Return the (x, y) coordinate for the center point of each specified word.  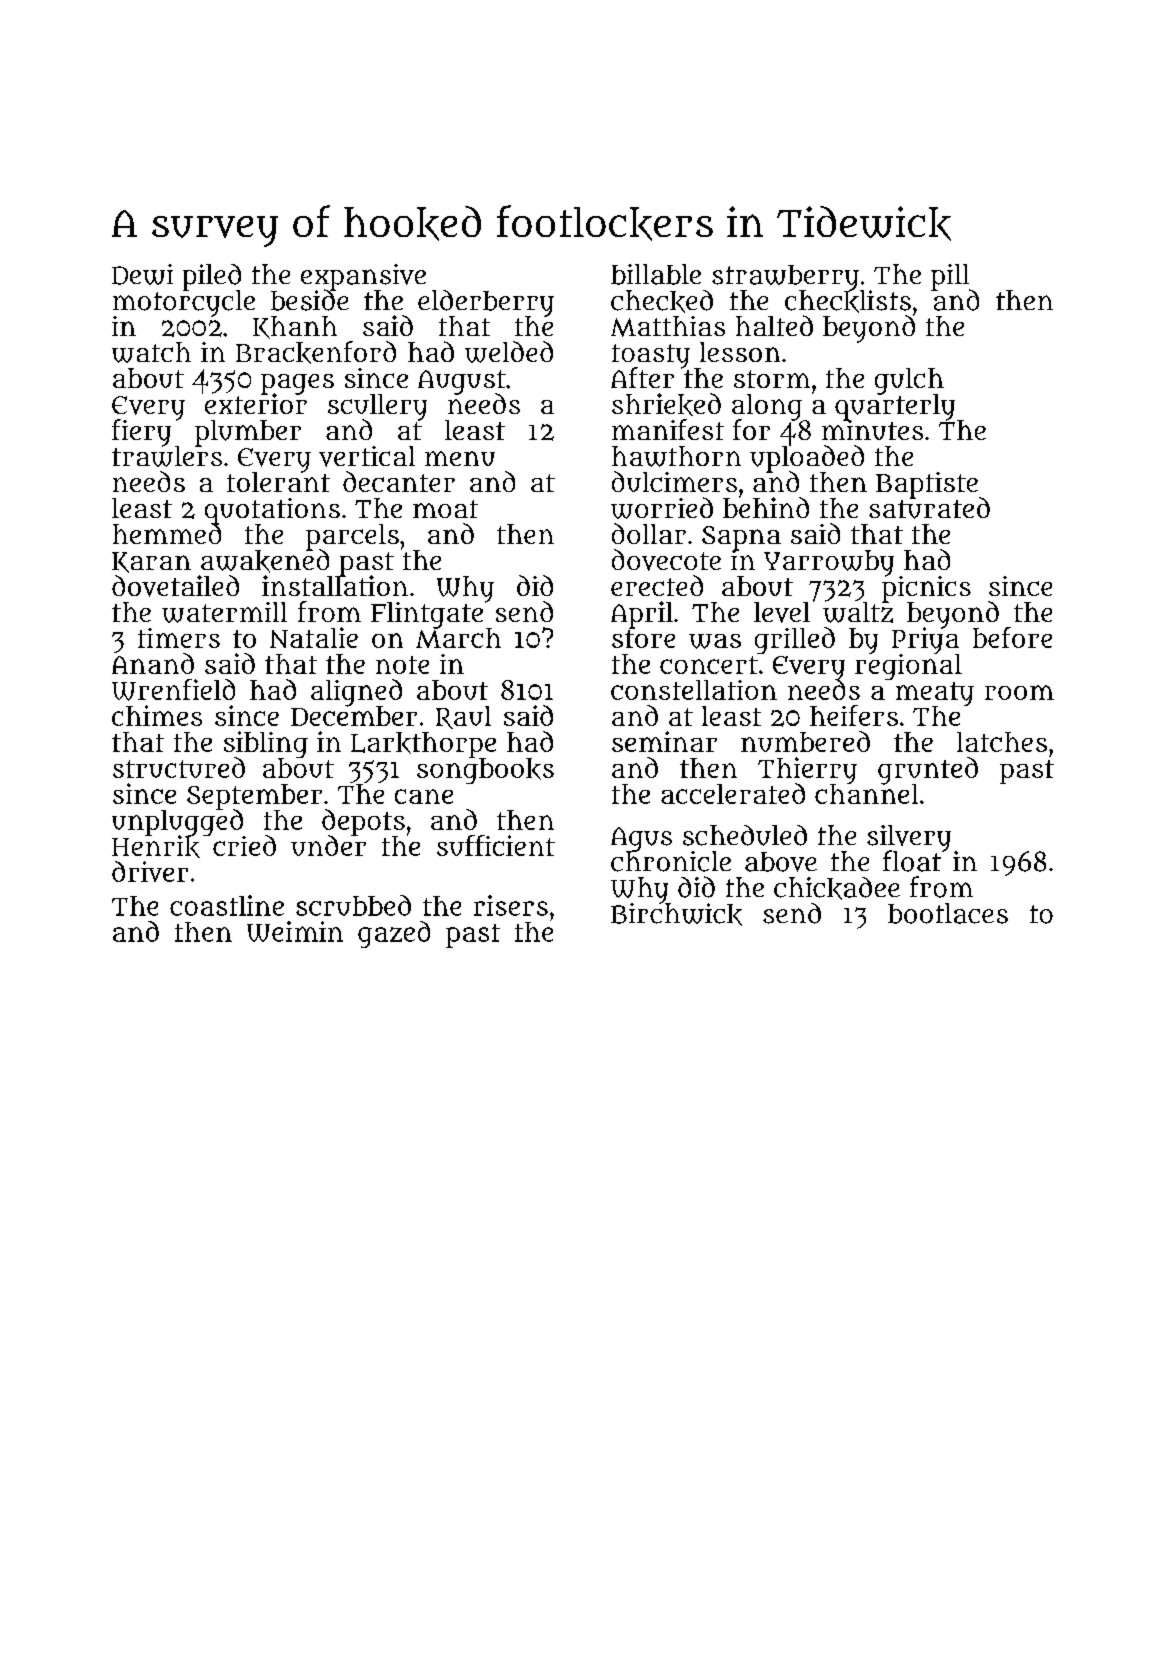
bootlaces (948, 913)
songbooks (485, 771)
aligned (356, 692)
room (1019, 692)
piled (212, 277)
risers (511, 905)
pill (950, 277)
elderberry (486, 303)
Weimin (295, 931)
